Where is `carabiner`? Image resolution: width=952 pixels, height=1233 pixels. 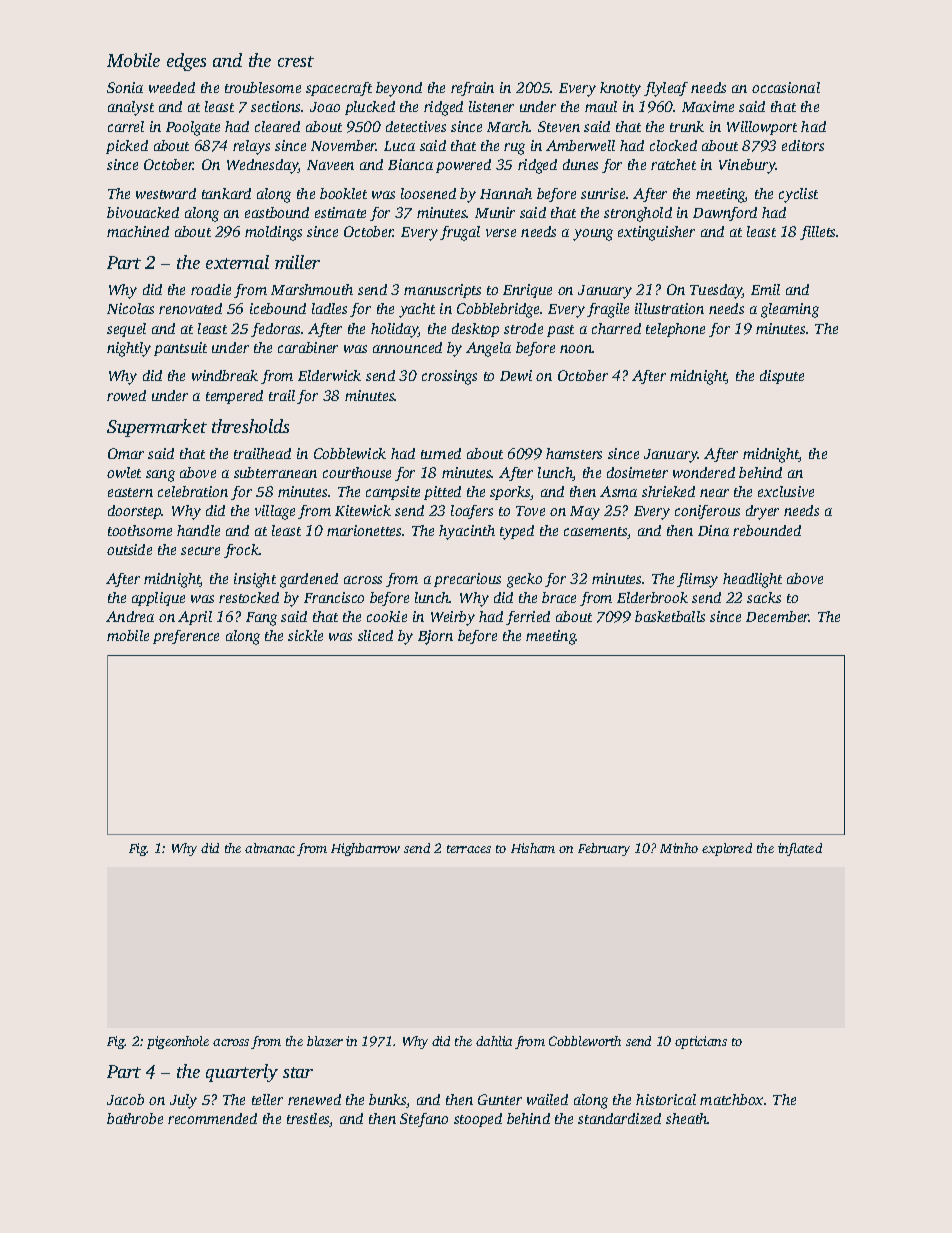
carabiner is located at coordinates (308, 347).
